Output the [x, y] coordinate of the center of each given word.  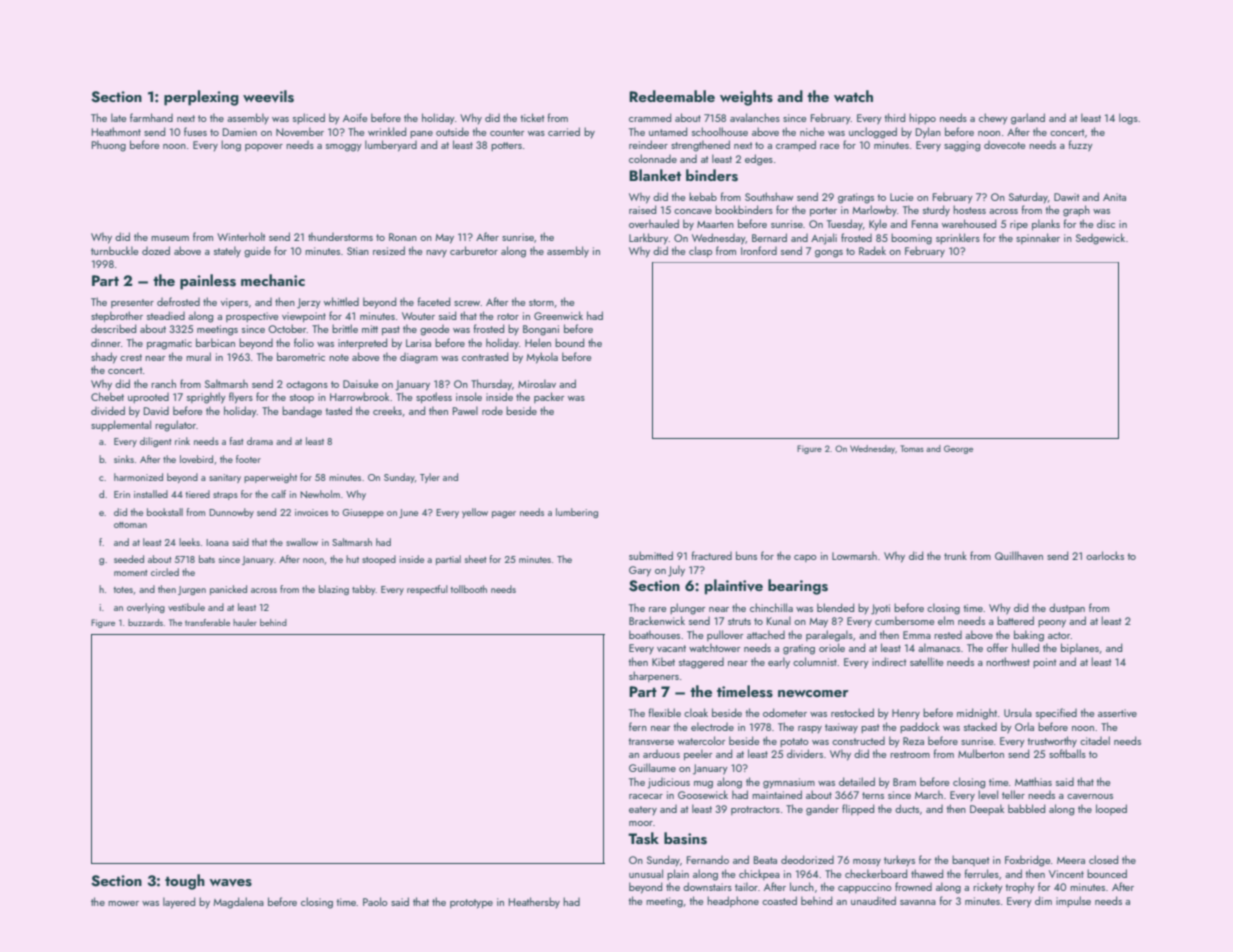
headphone [733, 901]
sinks [124, 459]
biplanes [1080, 648]
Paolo [375, 901]
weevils [268, 96]
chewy [993, 119]
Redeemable [672, 96]
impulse [1073, 901]
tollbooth [469, 589]
